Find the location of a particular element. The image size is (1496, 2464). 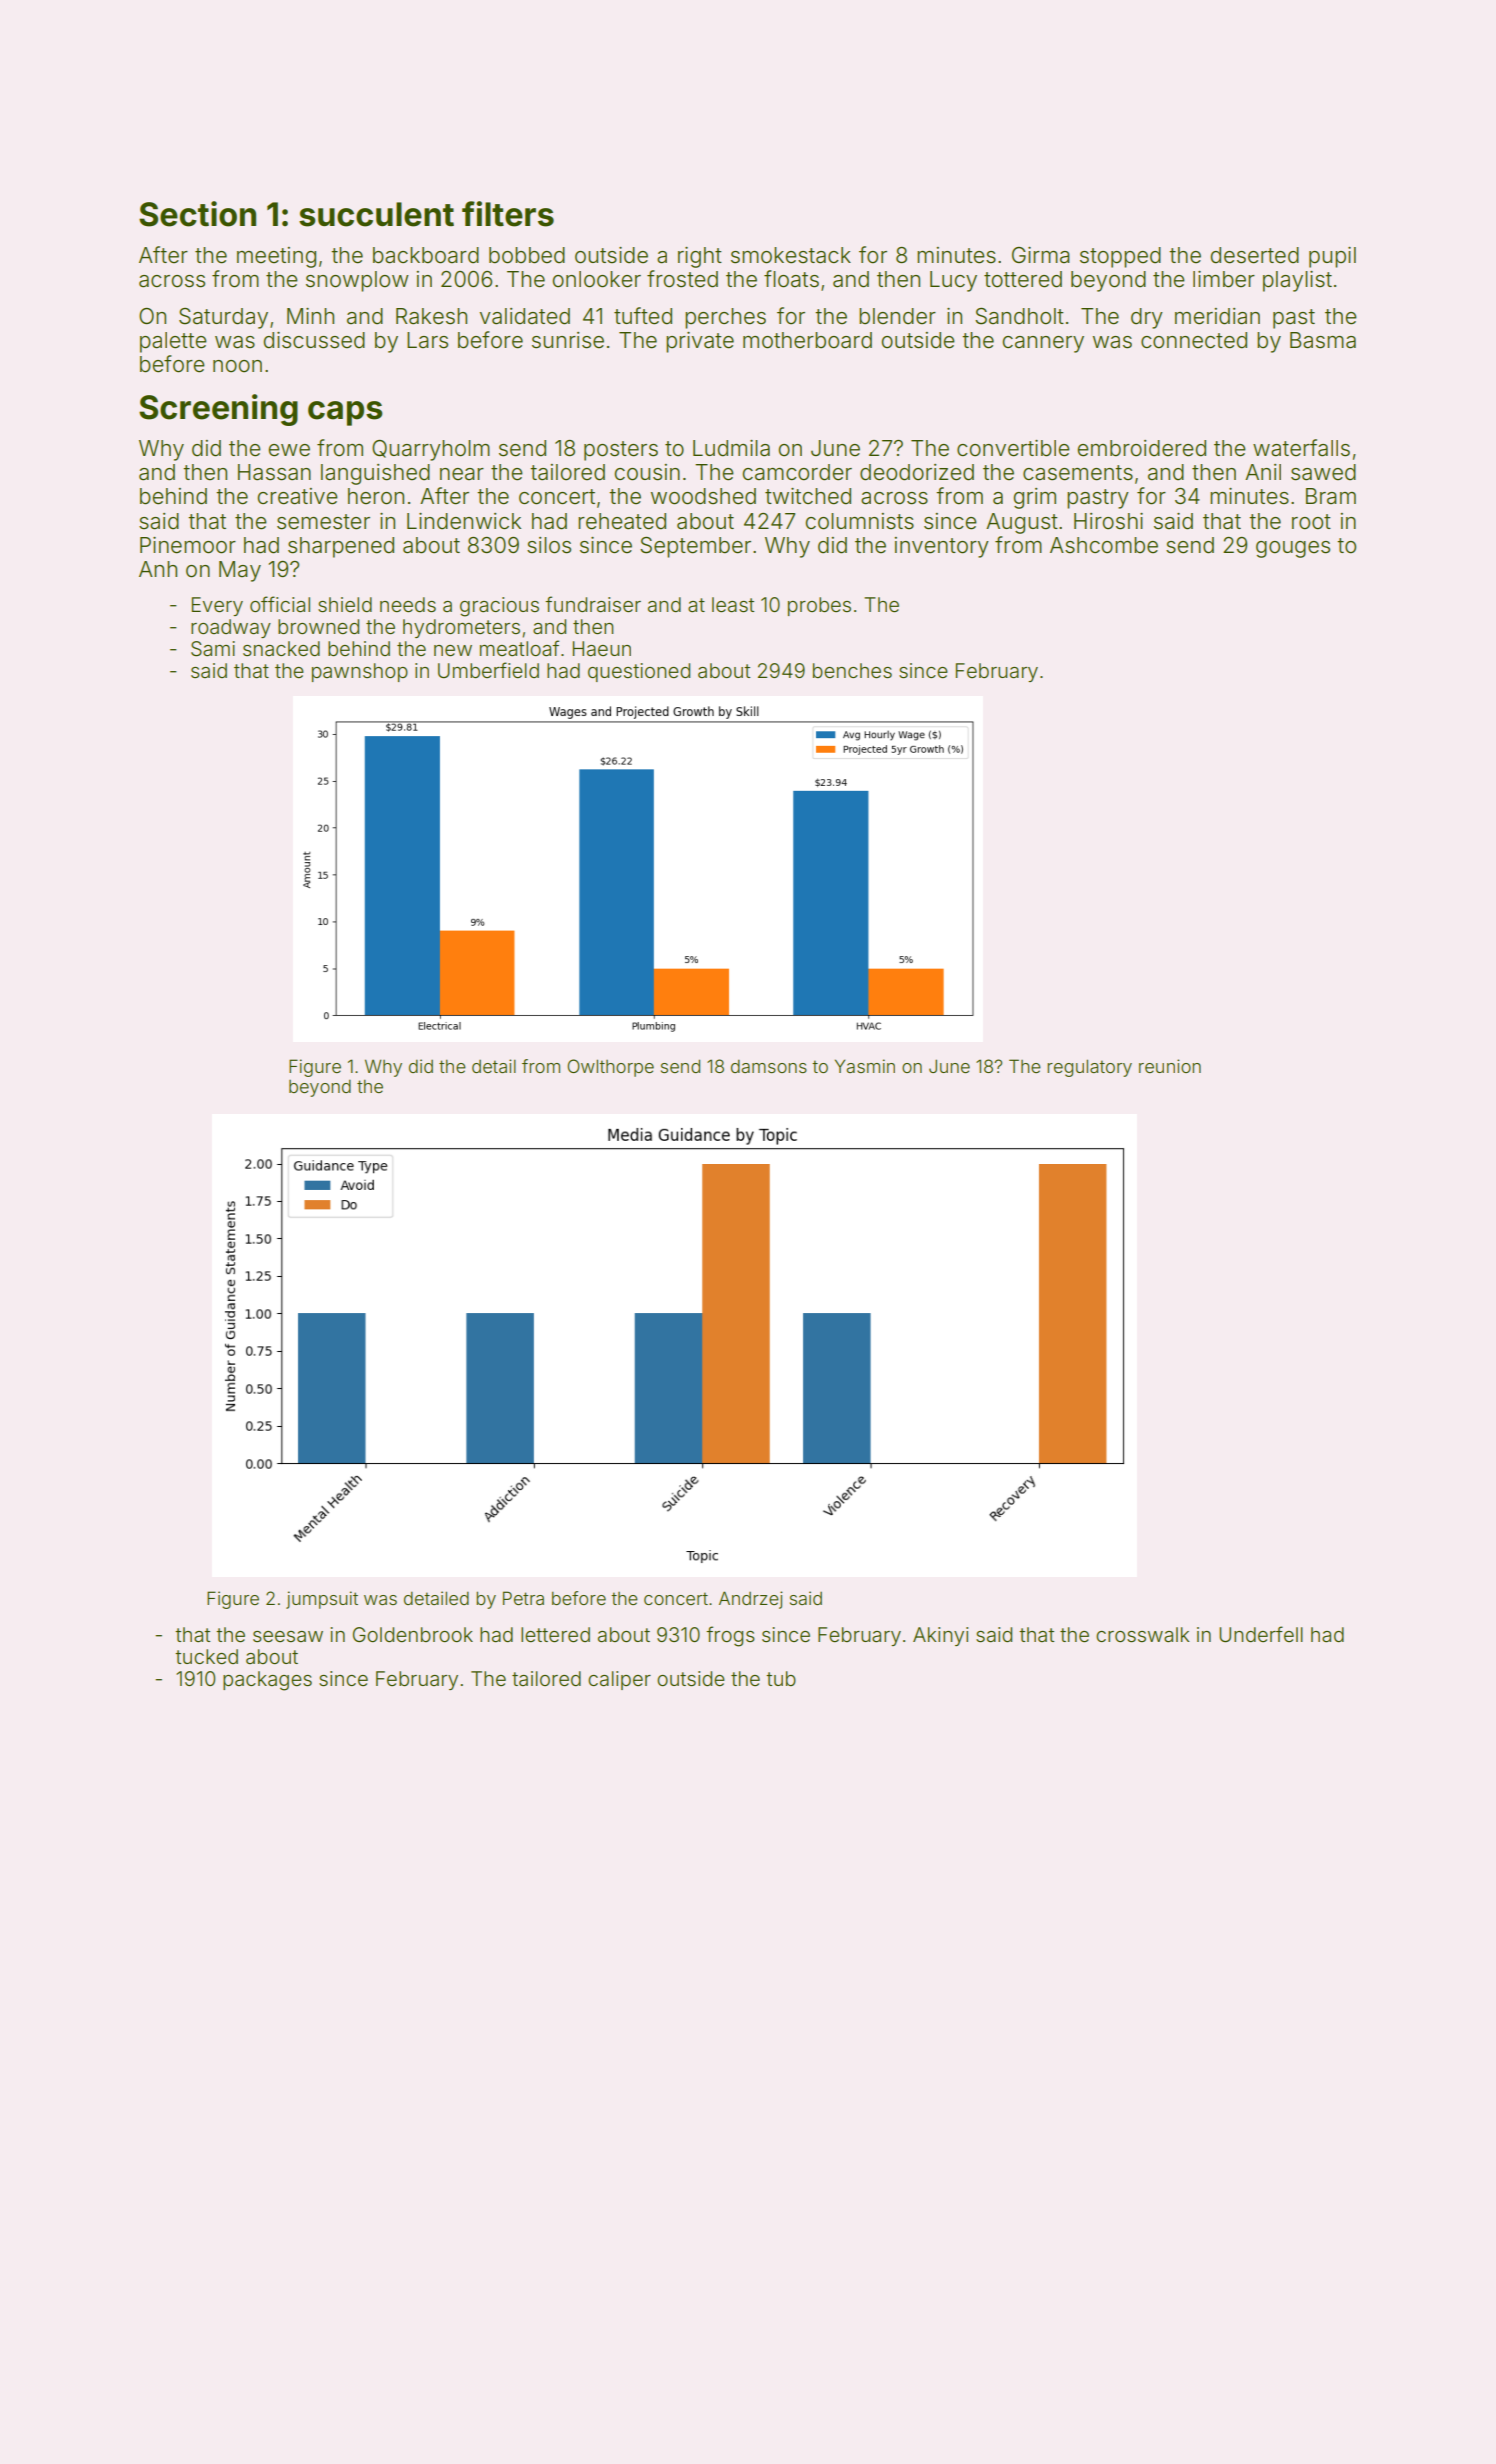

damsons is located at coordinates (769, 1066).
